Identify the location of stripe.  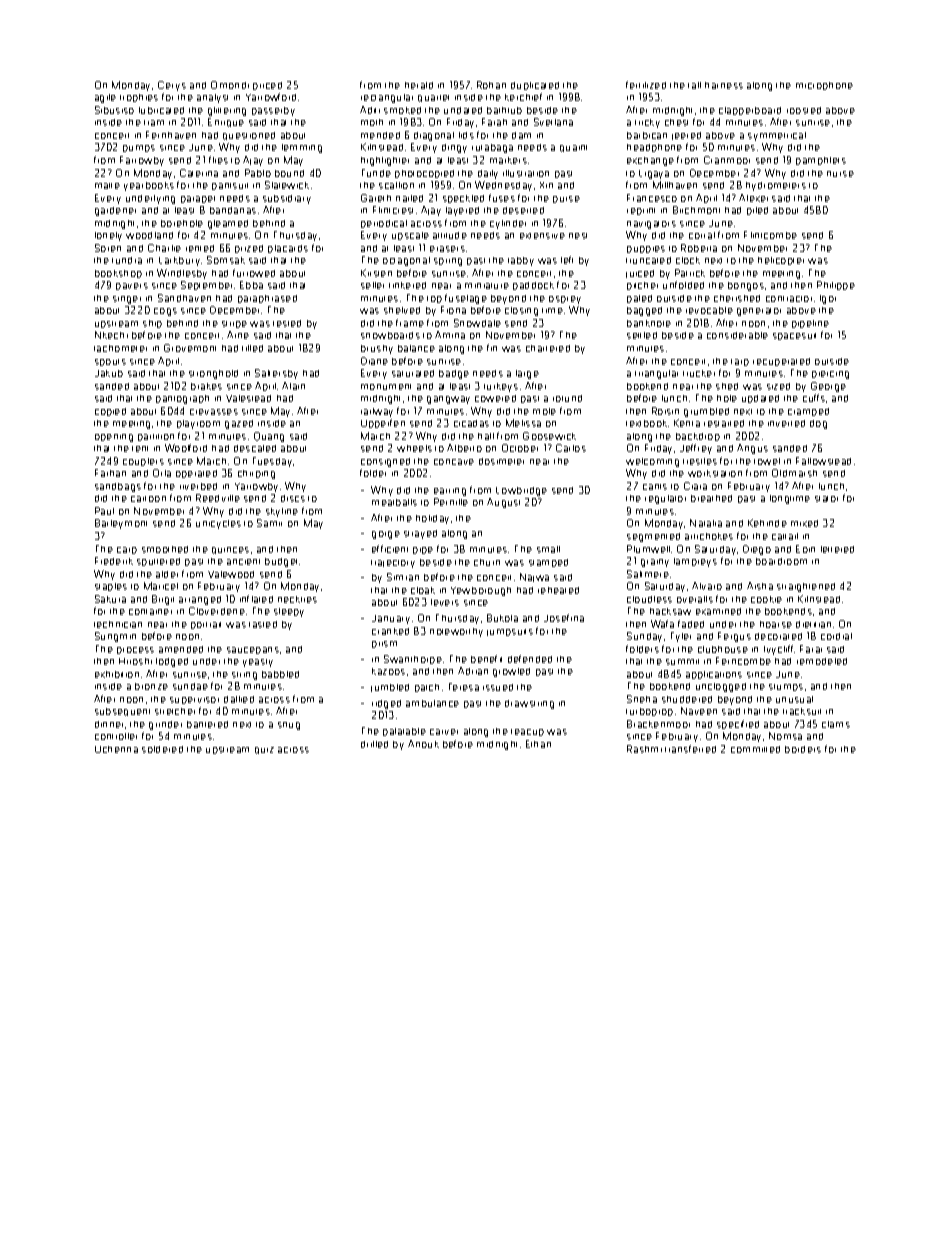
(234, 324).
